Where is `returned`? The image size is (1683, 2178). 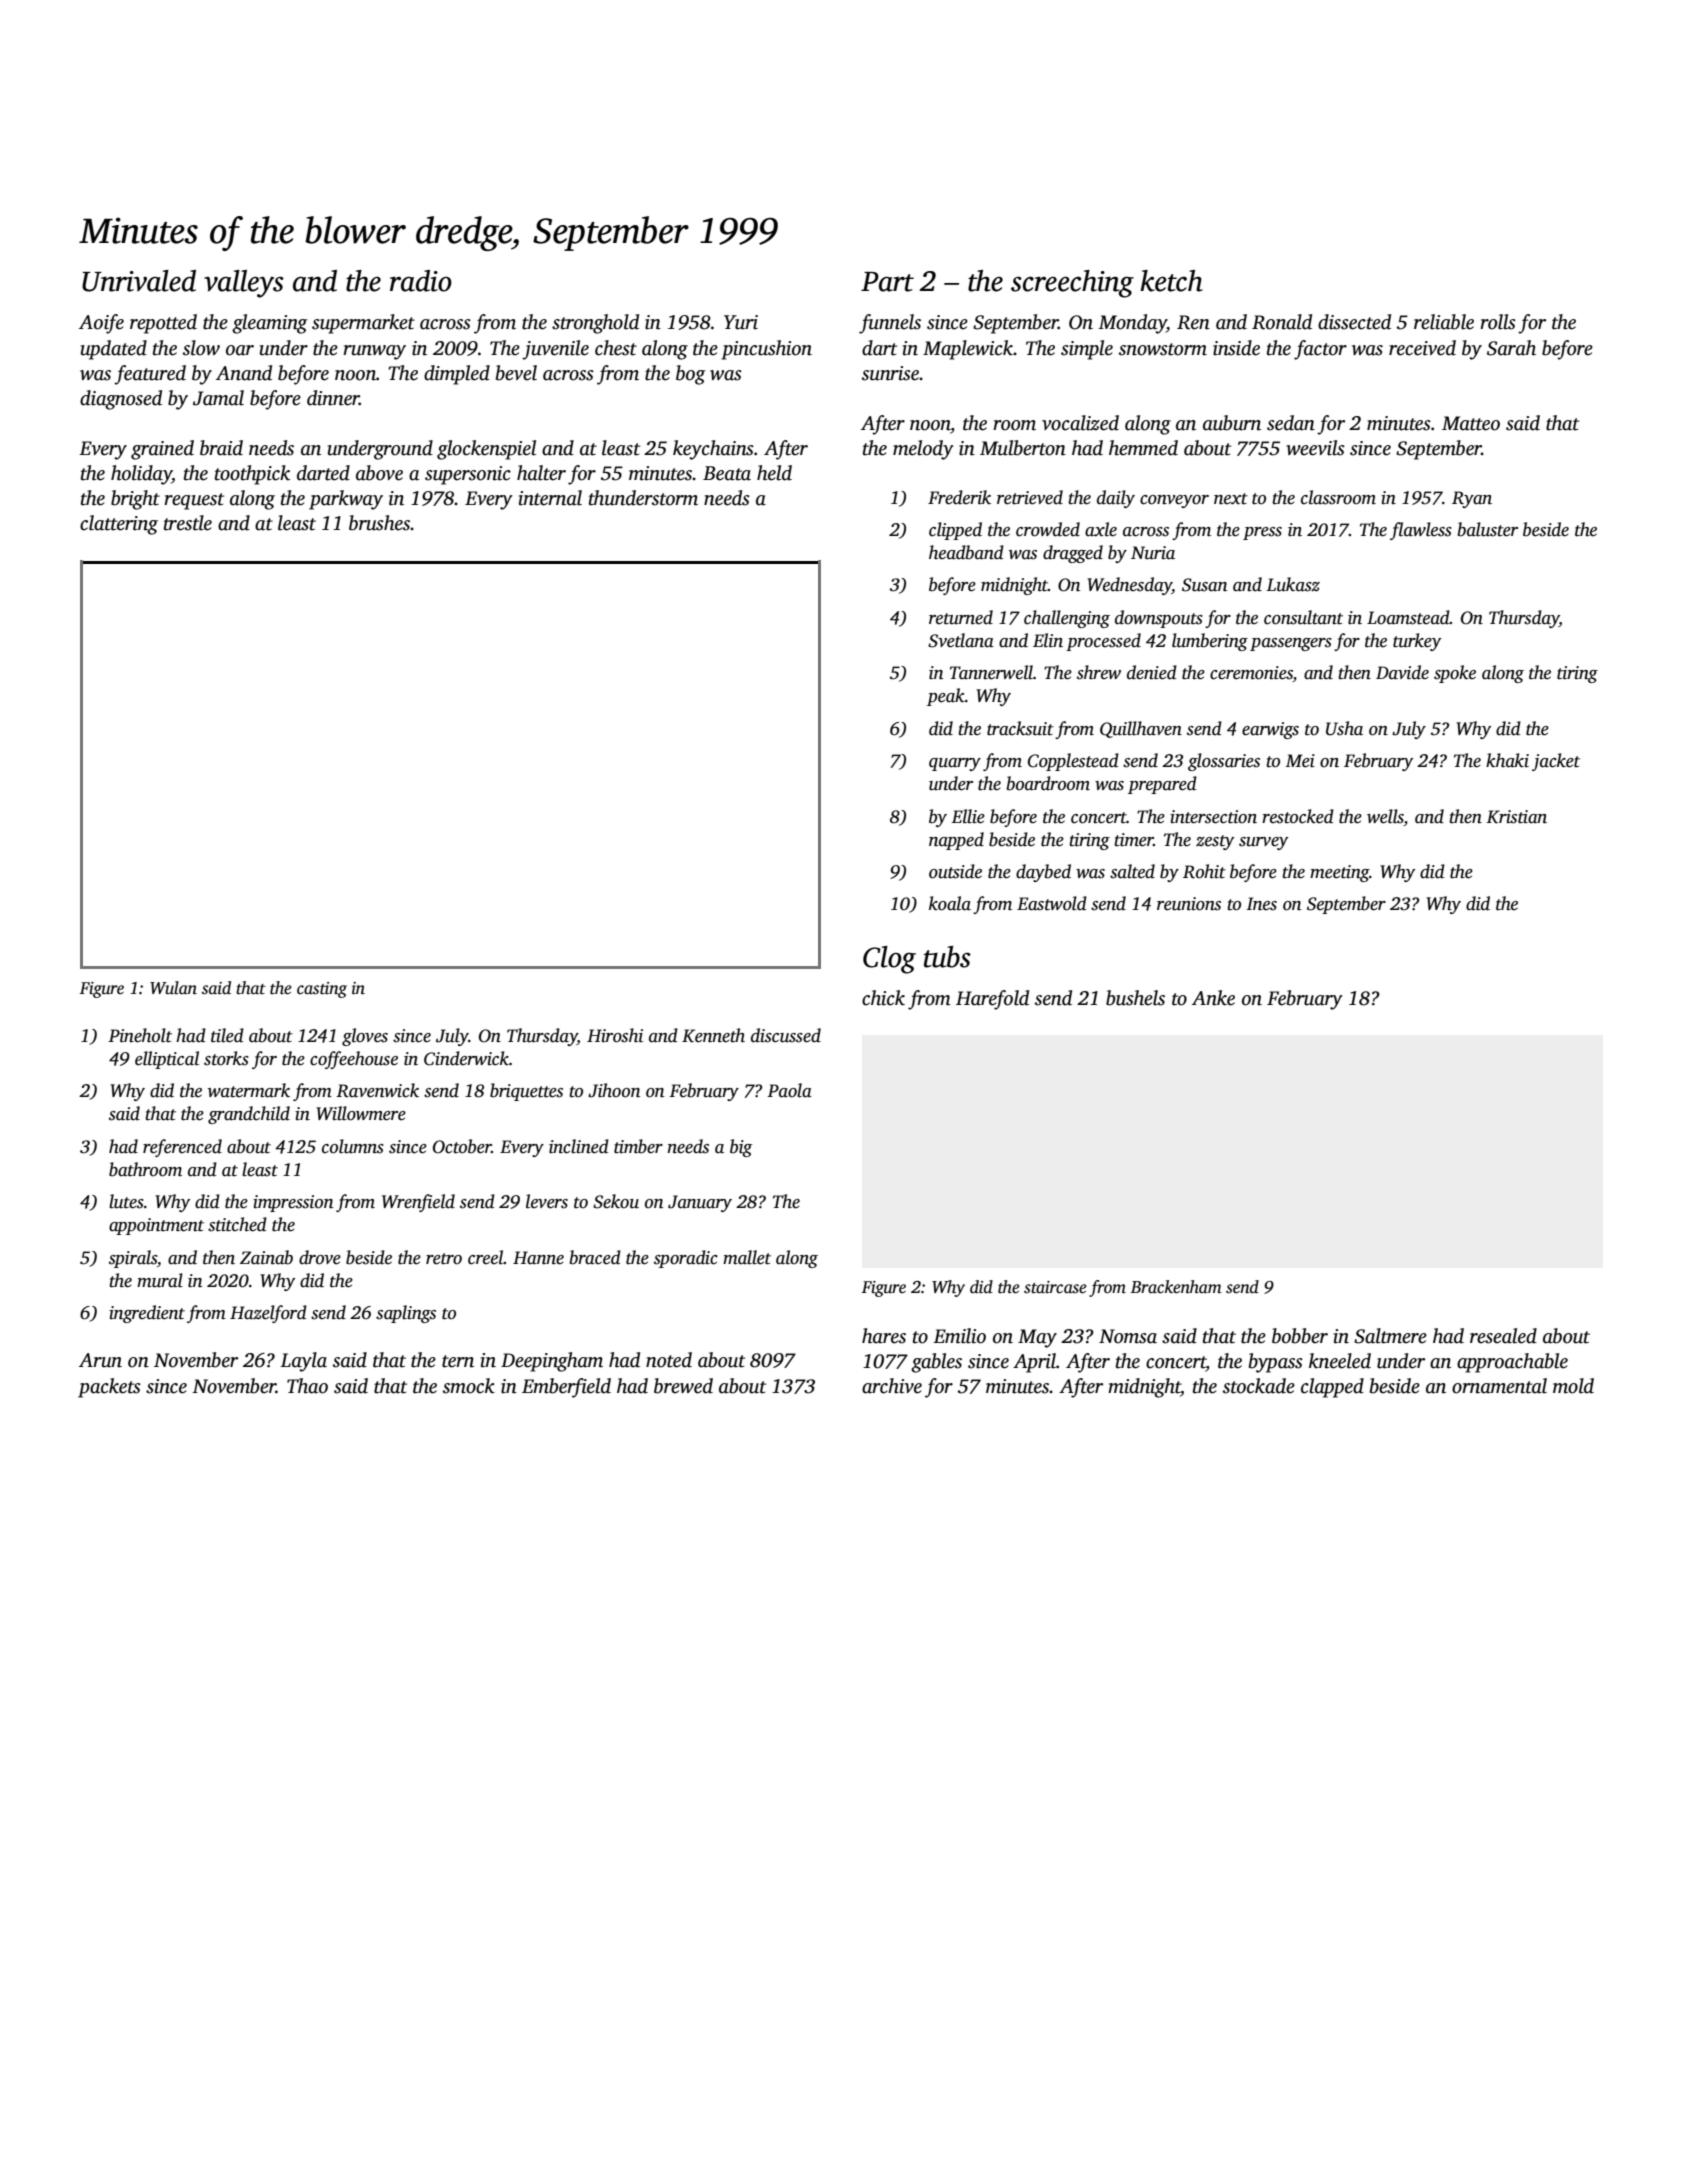
returned is located at coordinates (961, 617).
